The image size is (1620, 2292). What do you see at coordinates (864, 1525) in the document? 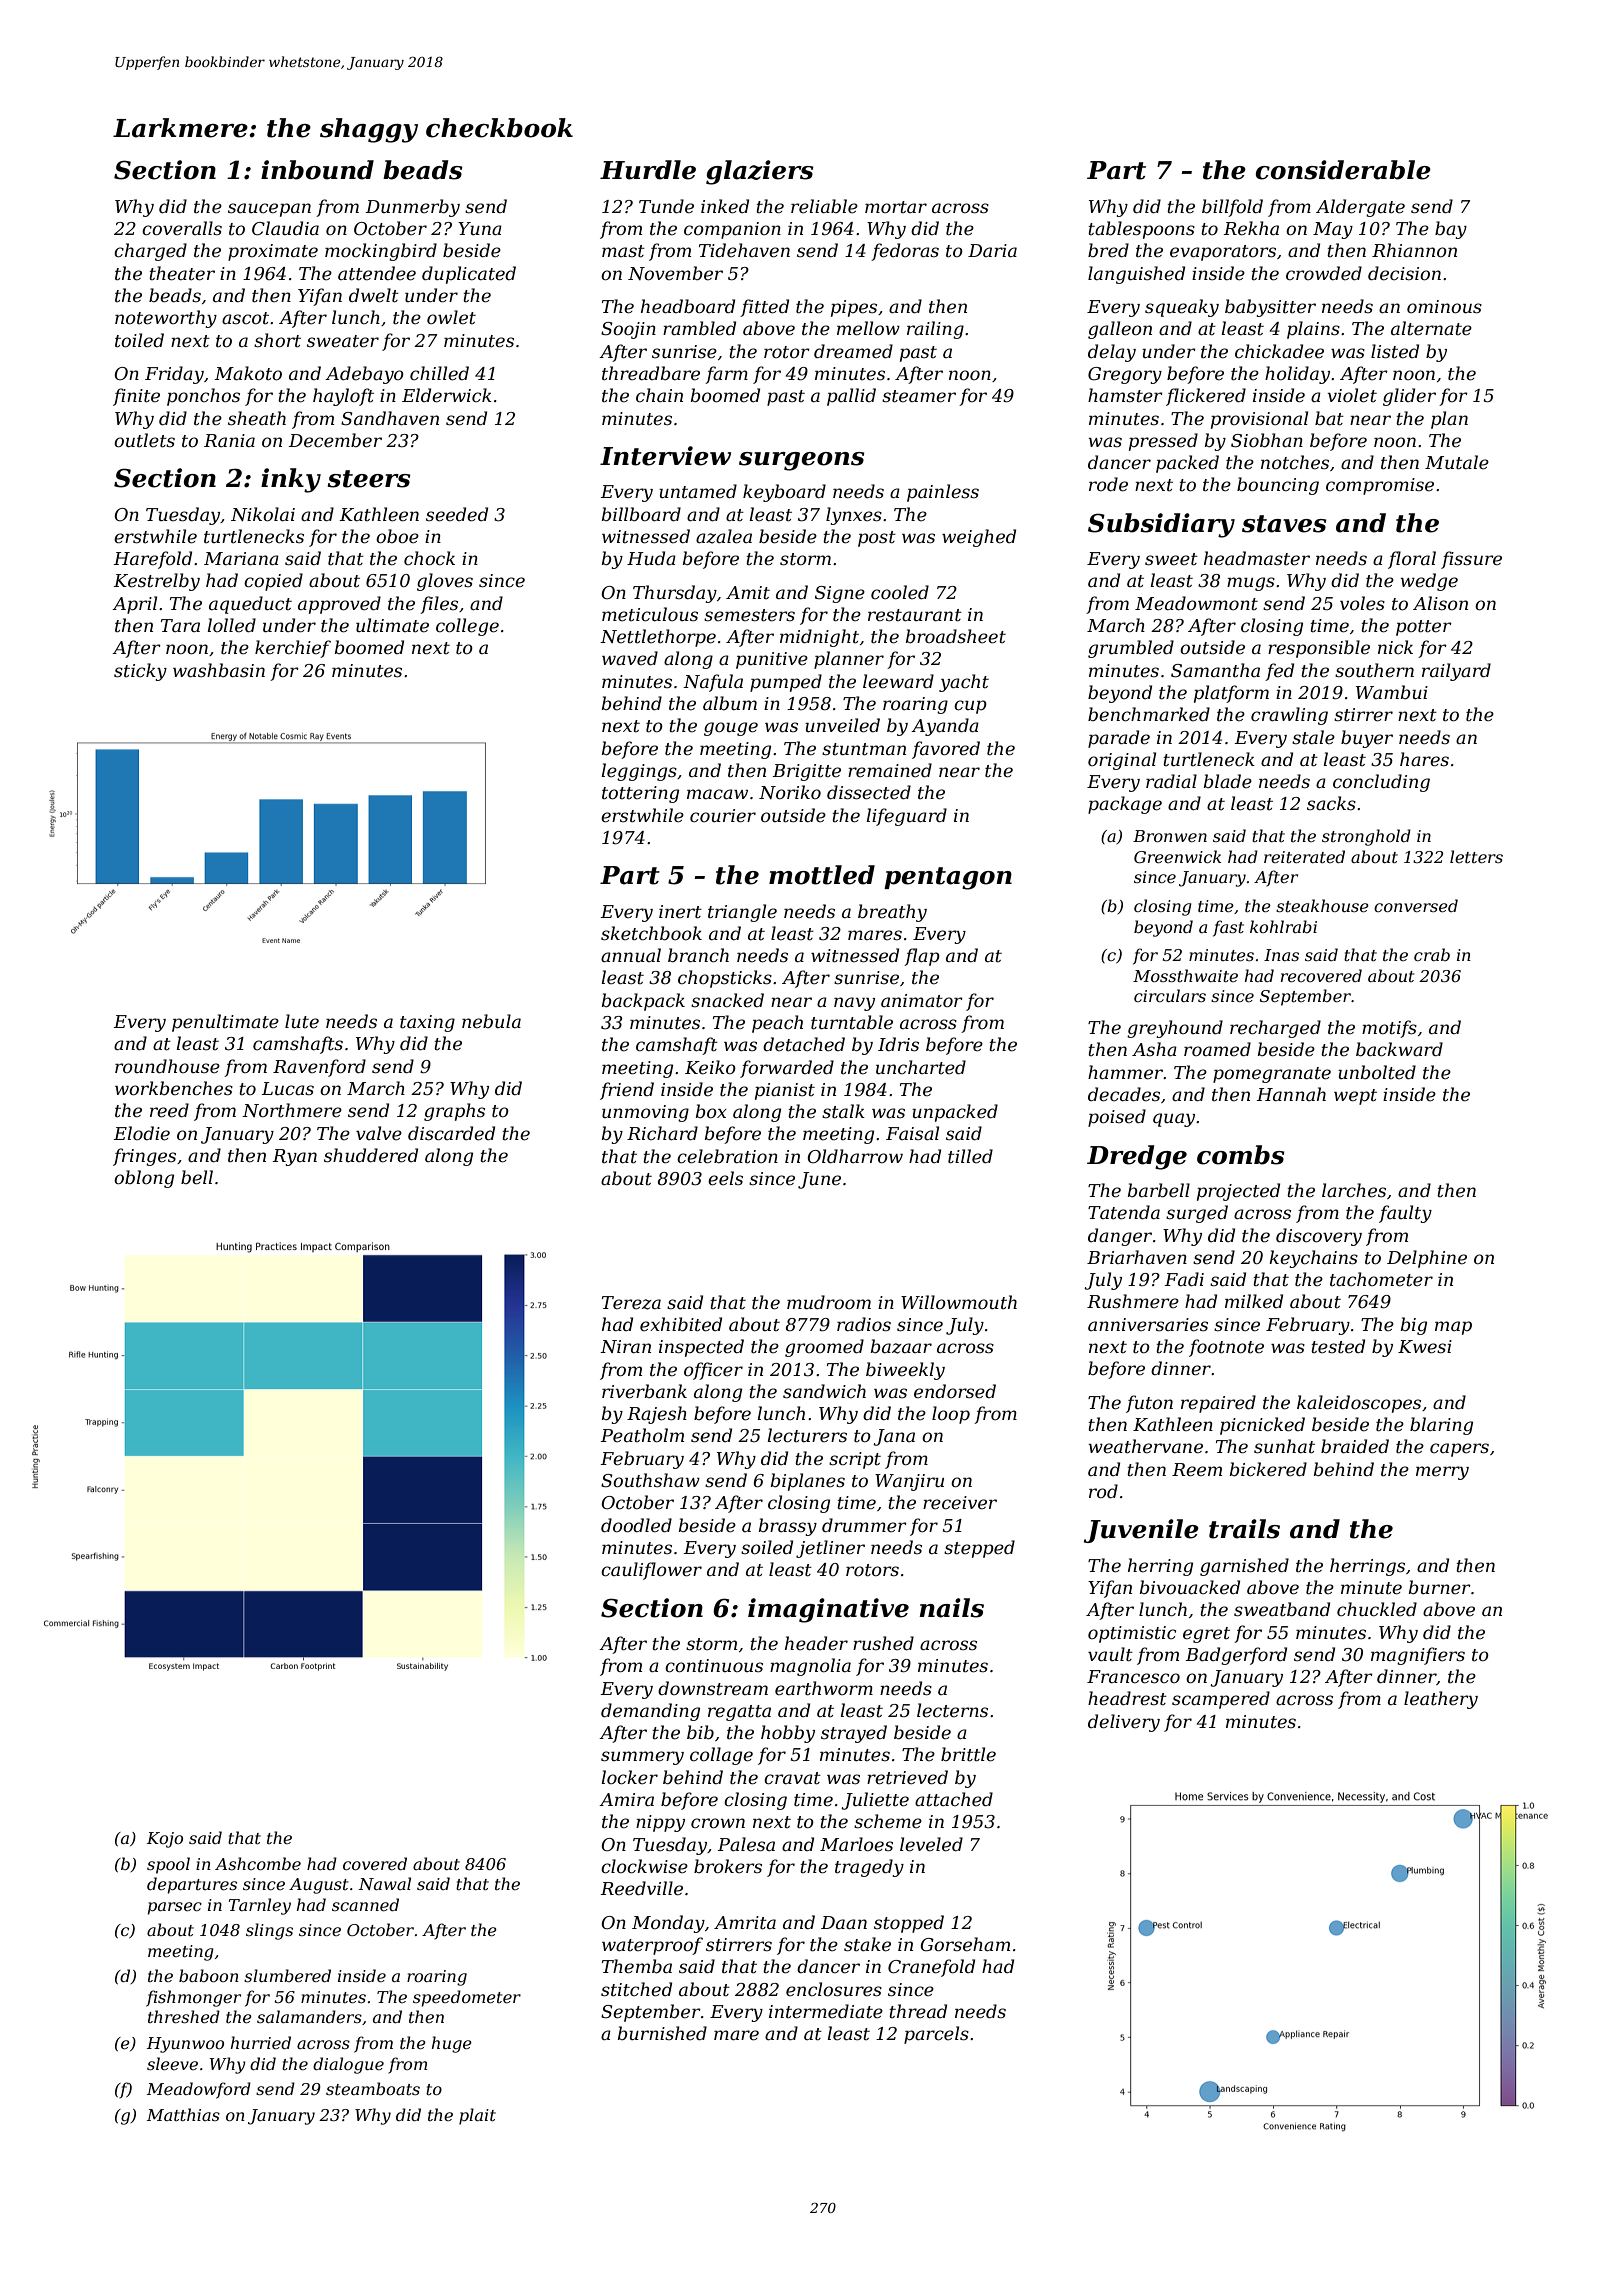
I see `drummer` at bounding box center [864, 1525].
